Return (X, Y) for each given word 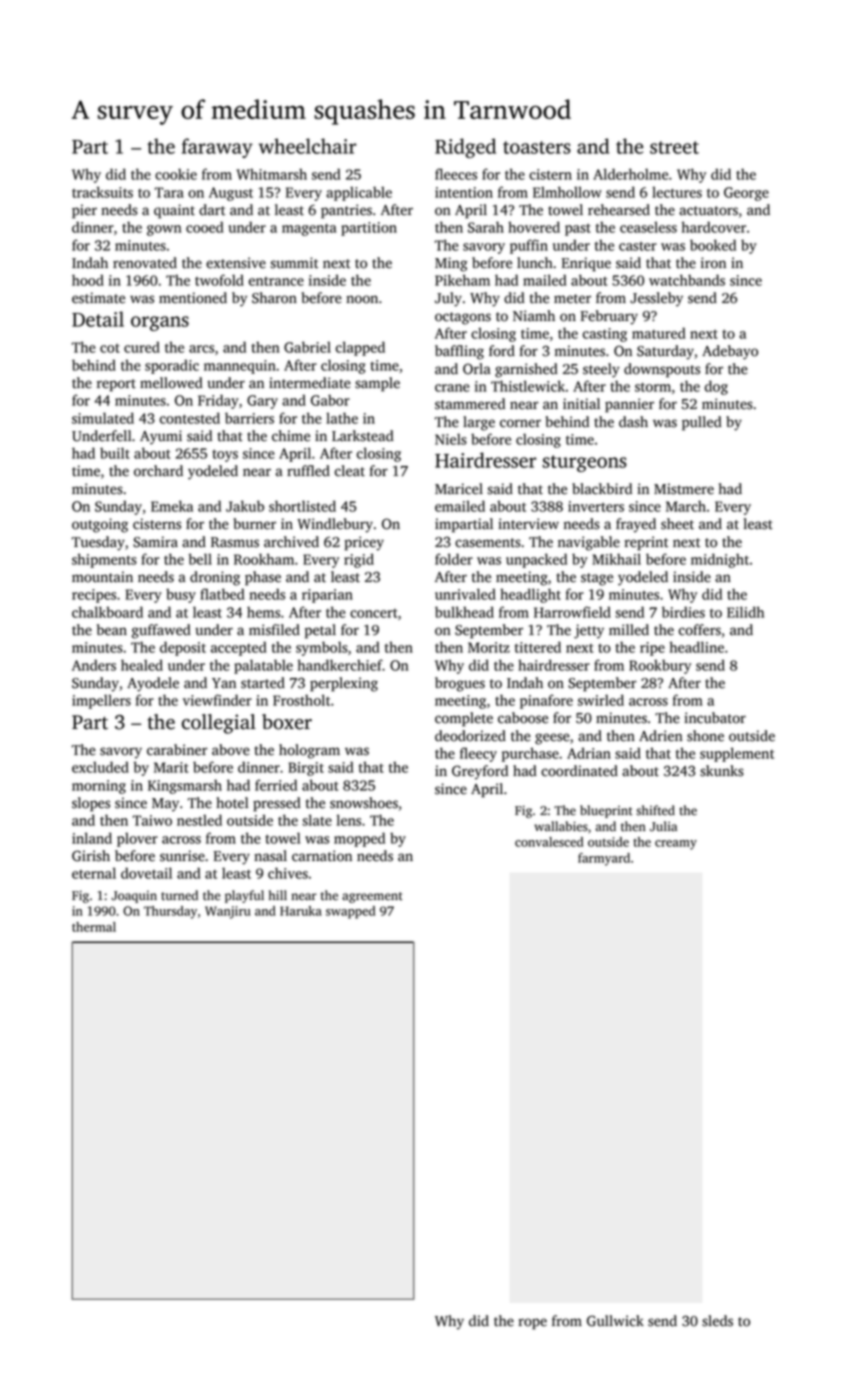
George (746, 194)
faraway (217, 148)
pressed (277, 804)
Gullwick (615, 1321)
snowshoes (364, 803)
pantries (346, 211)
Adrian (589, 753)
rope (532, 1324)
